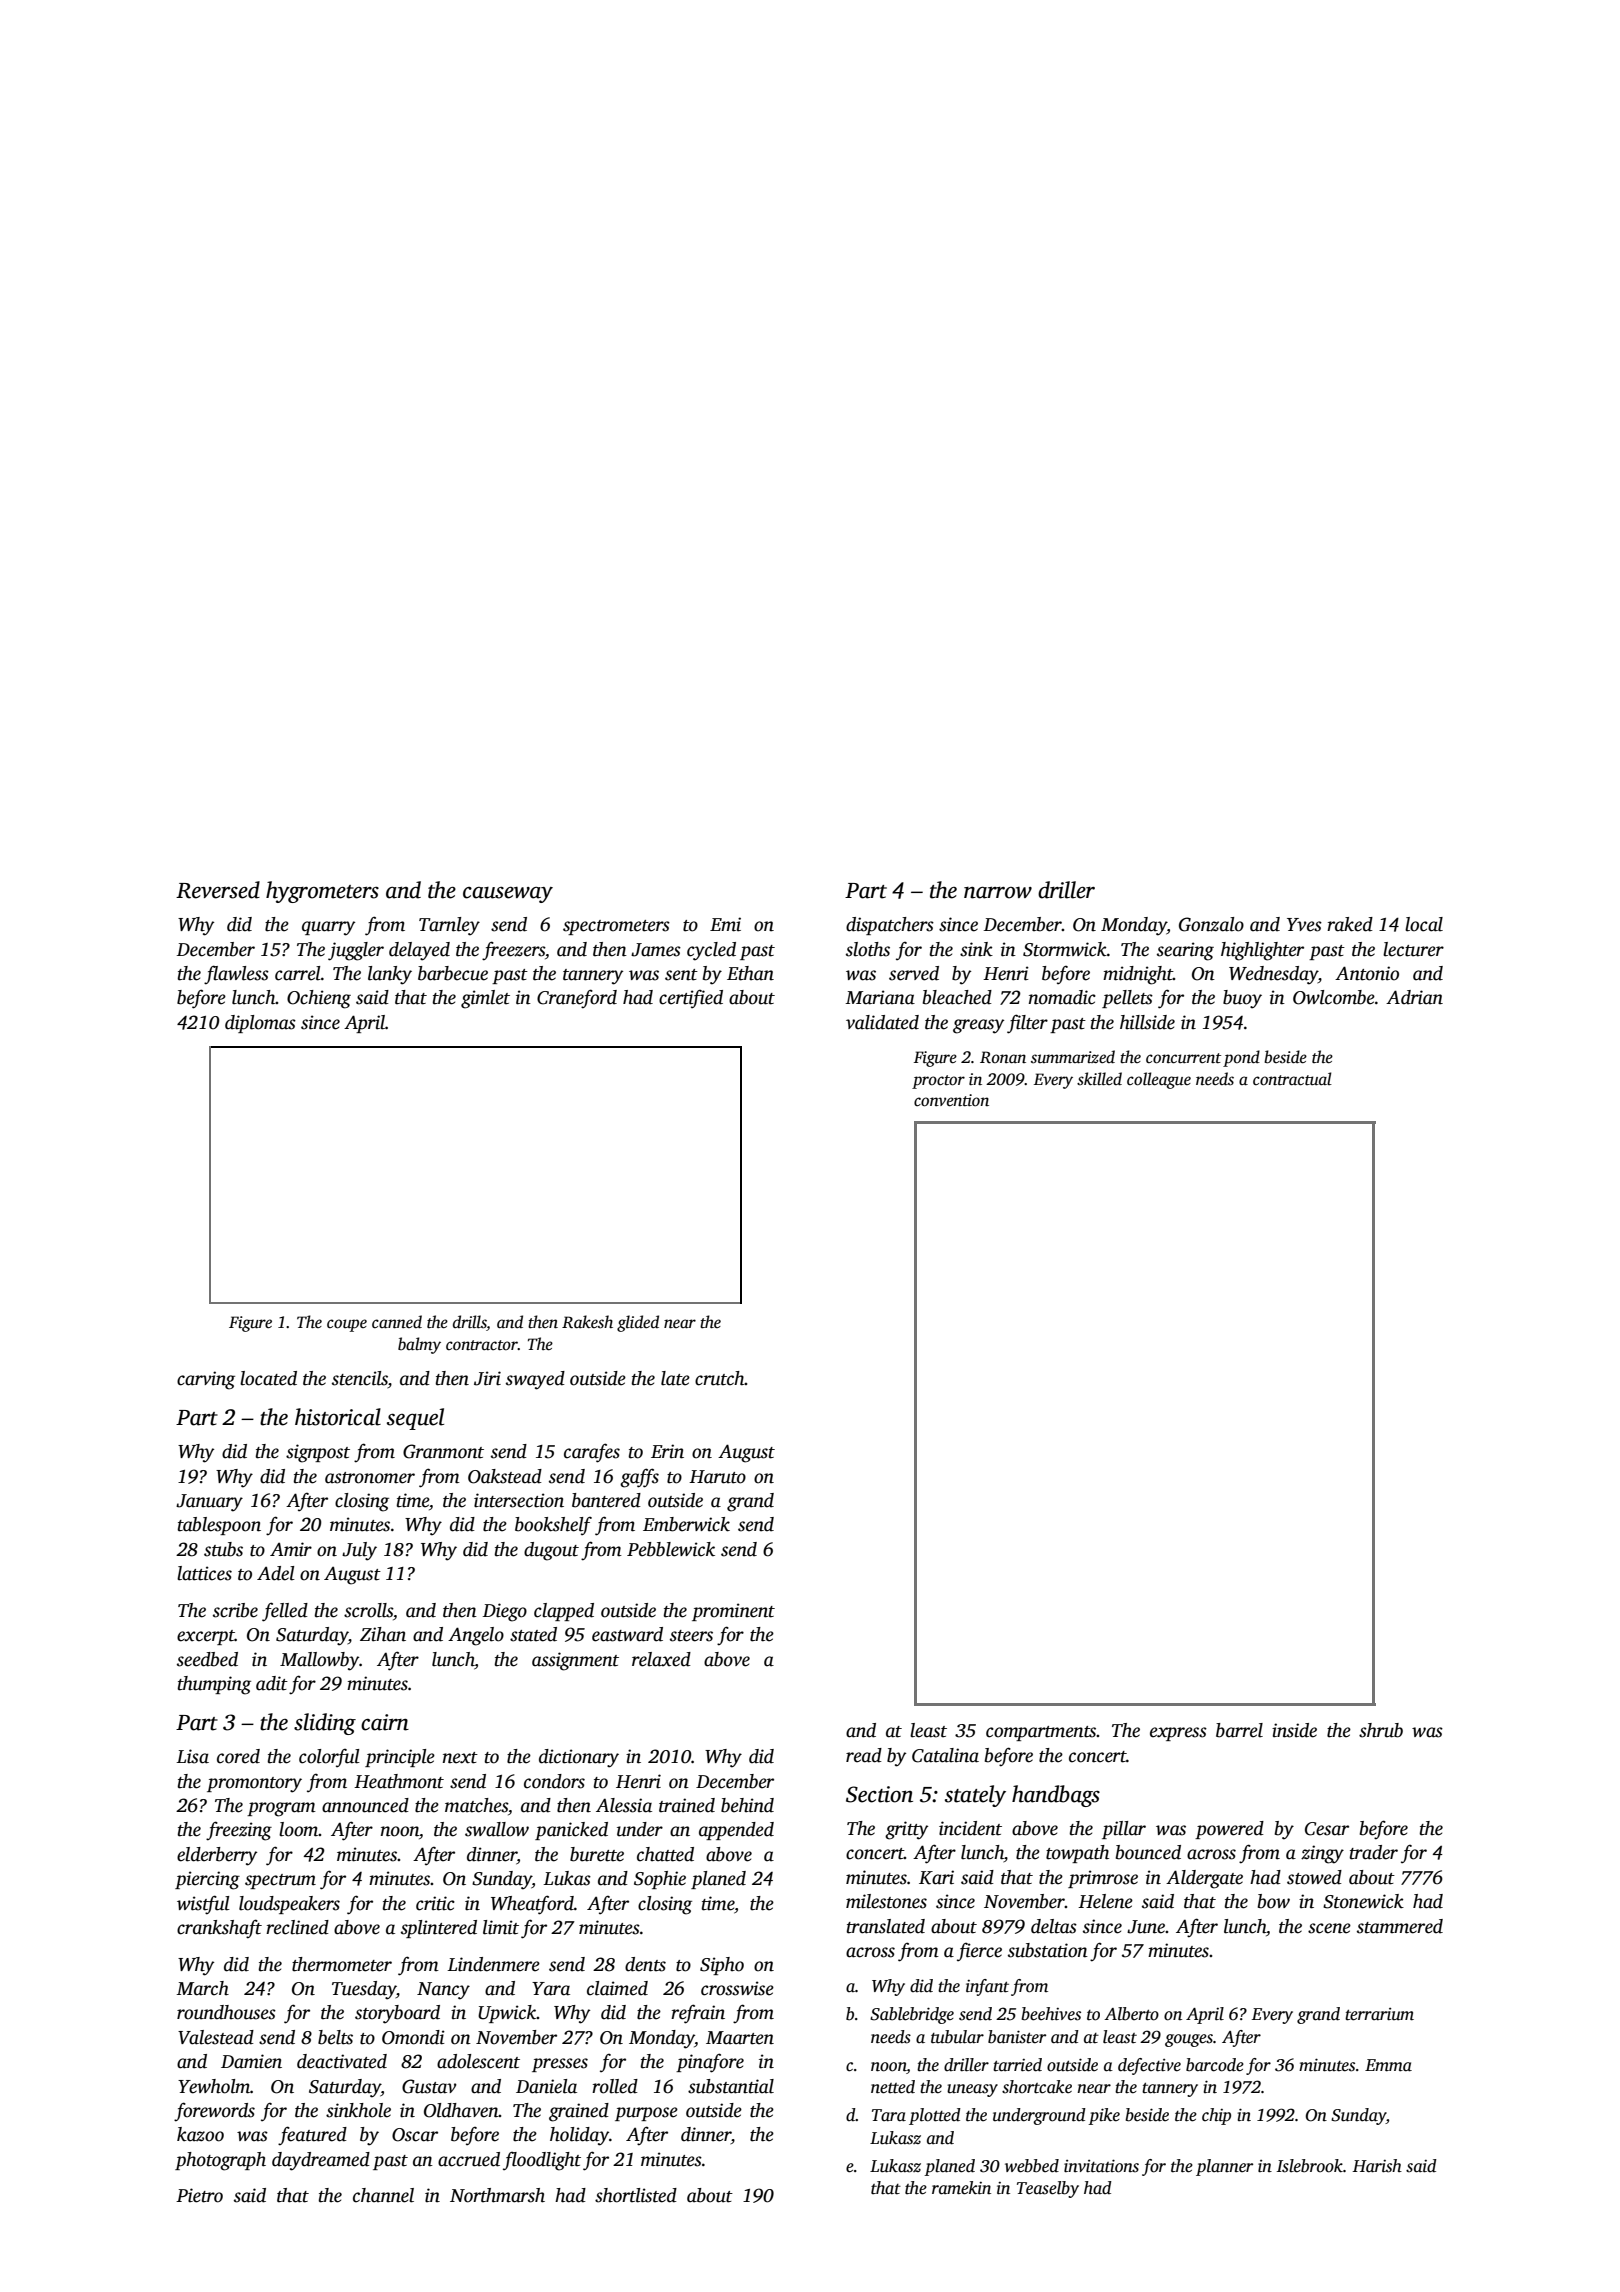  What do you see at coordinates (998, 893) in the screenshot?
I see `narrow` at bounding box center [998, 893].
